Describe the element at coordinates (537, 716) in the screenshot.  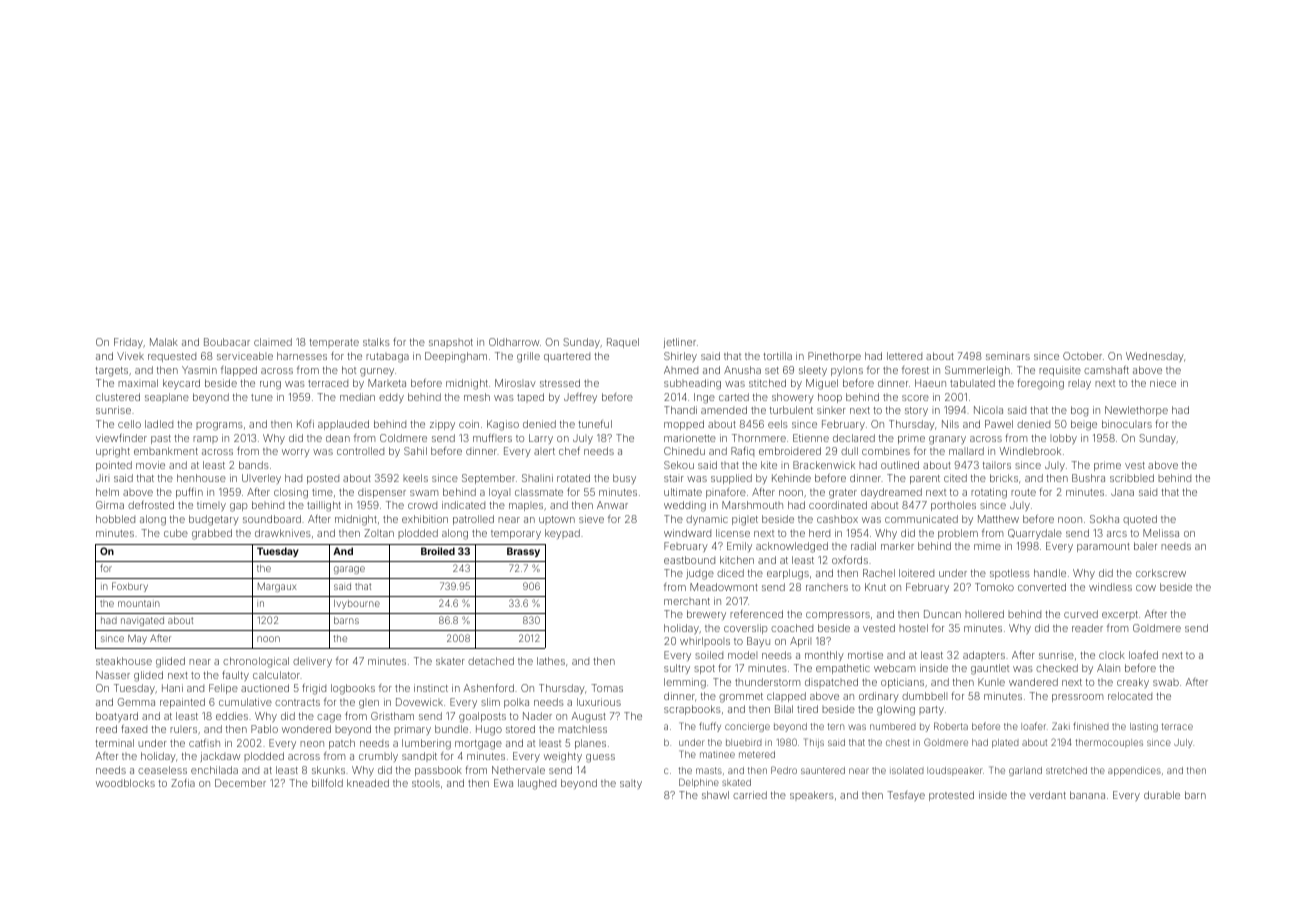
I see `Nader` at that location.
